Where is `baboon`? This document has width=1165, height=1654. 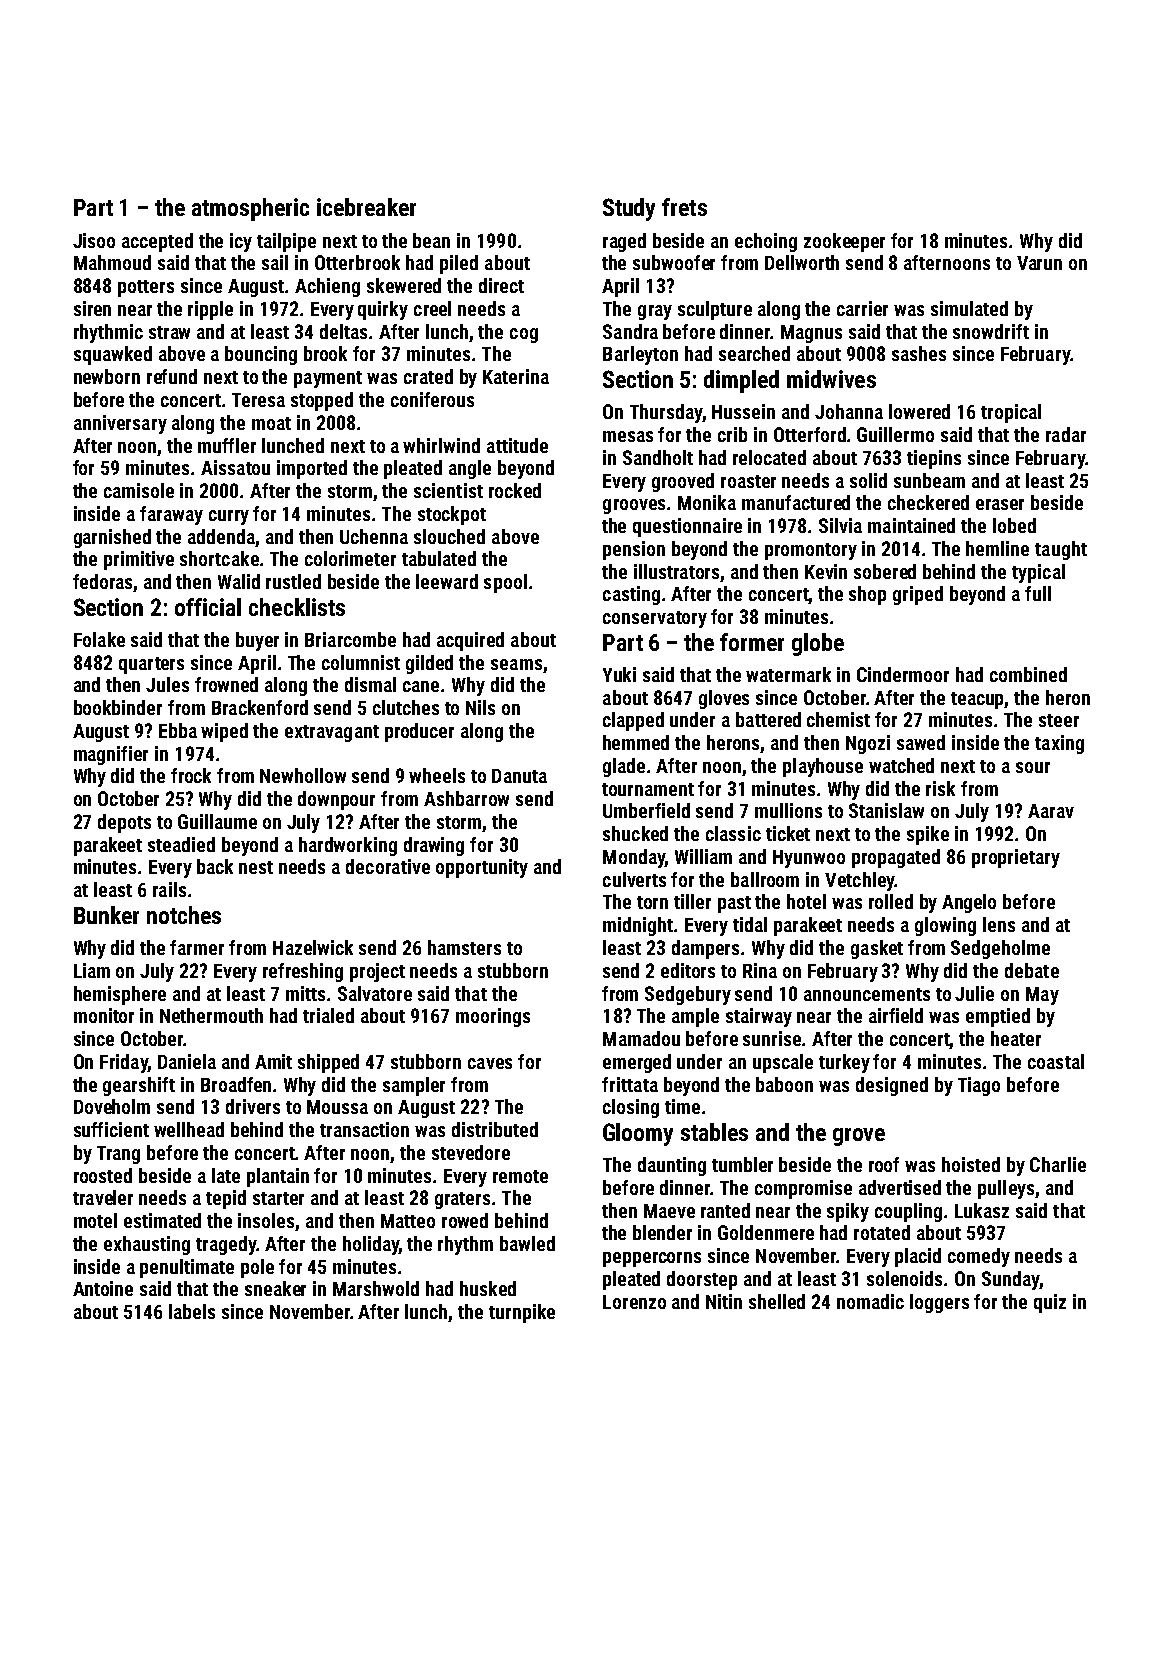
baboon is located at coordinates (784, 1084).
